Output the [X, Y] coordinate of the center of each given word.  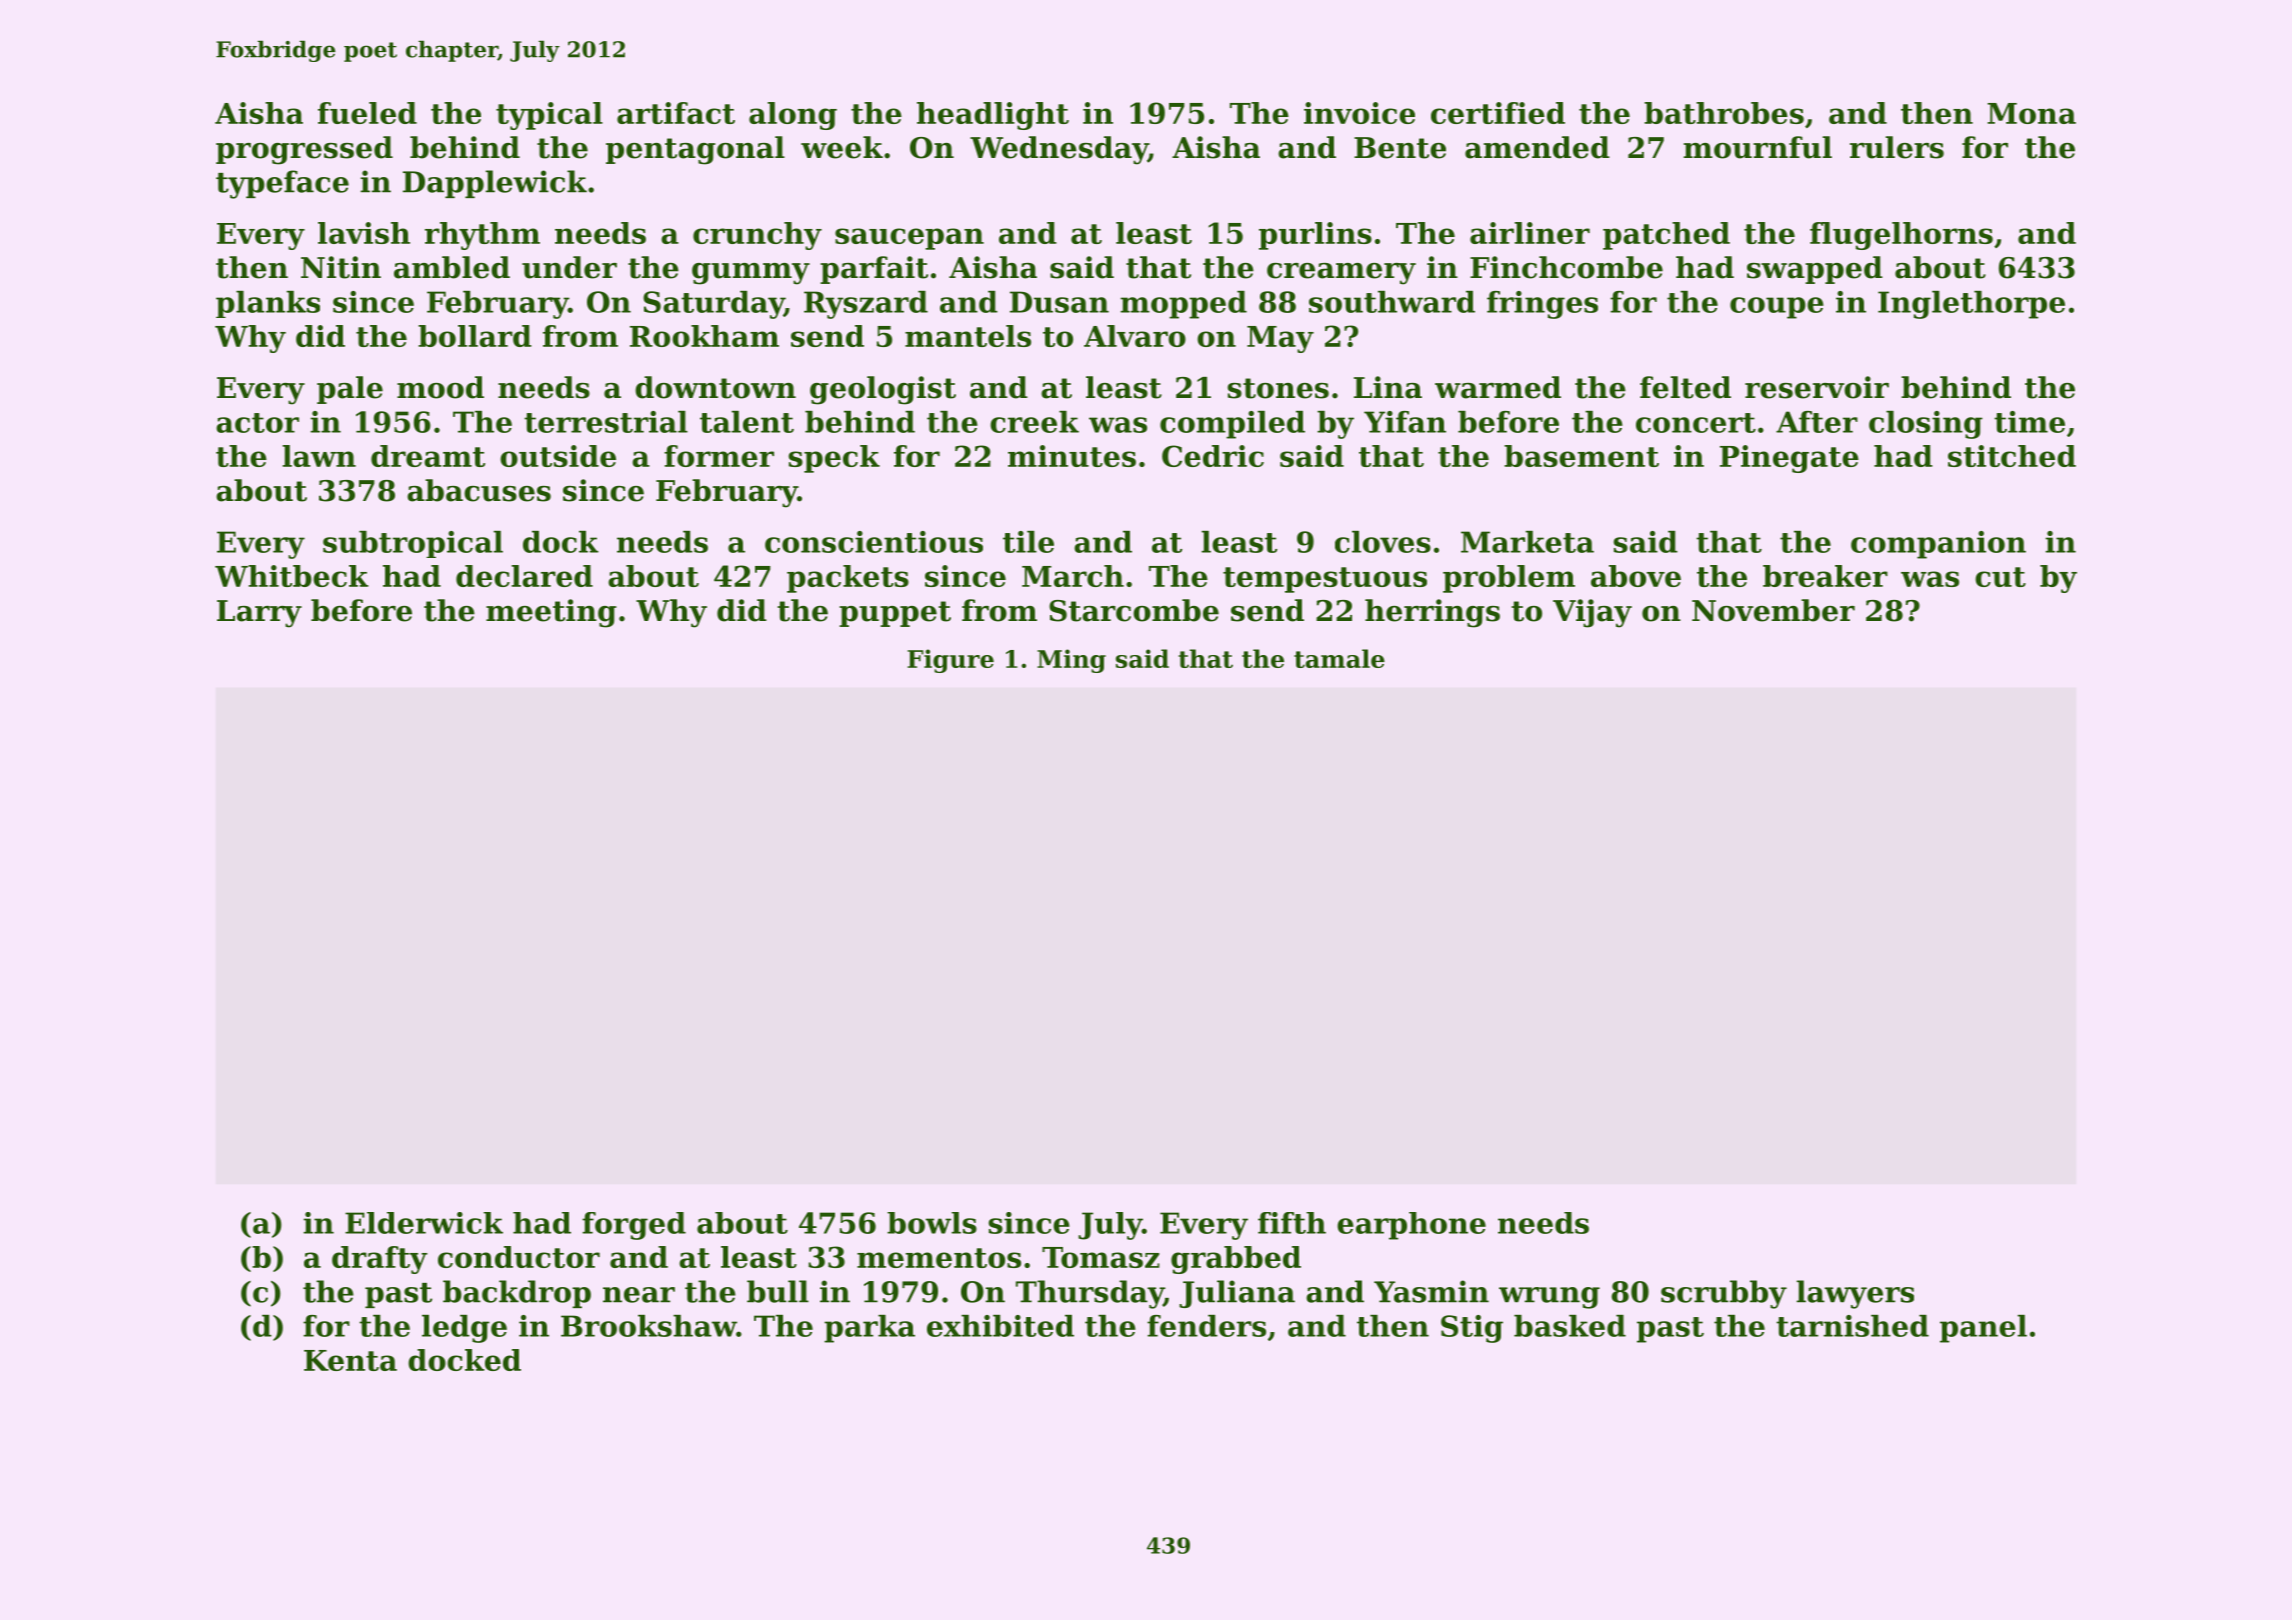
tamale [1339, 658]
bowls [932, 1223]
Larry [259, 614]
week [842, 147]
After [1817, 422]
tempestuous [1325, 580]
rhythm [482, 236]
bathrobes [1724, 113]
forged [634, 1226]
